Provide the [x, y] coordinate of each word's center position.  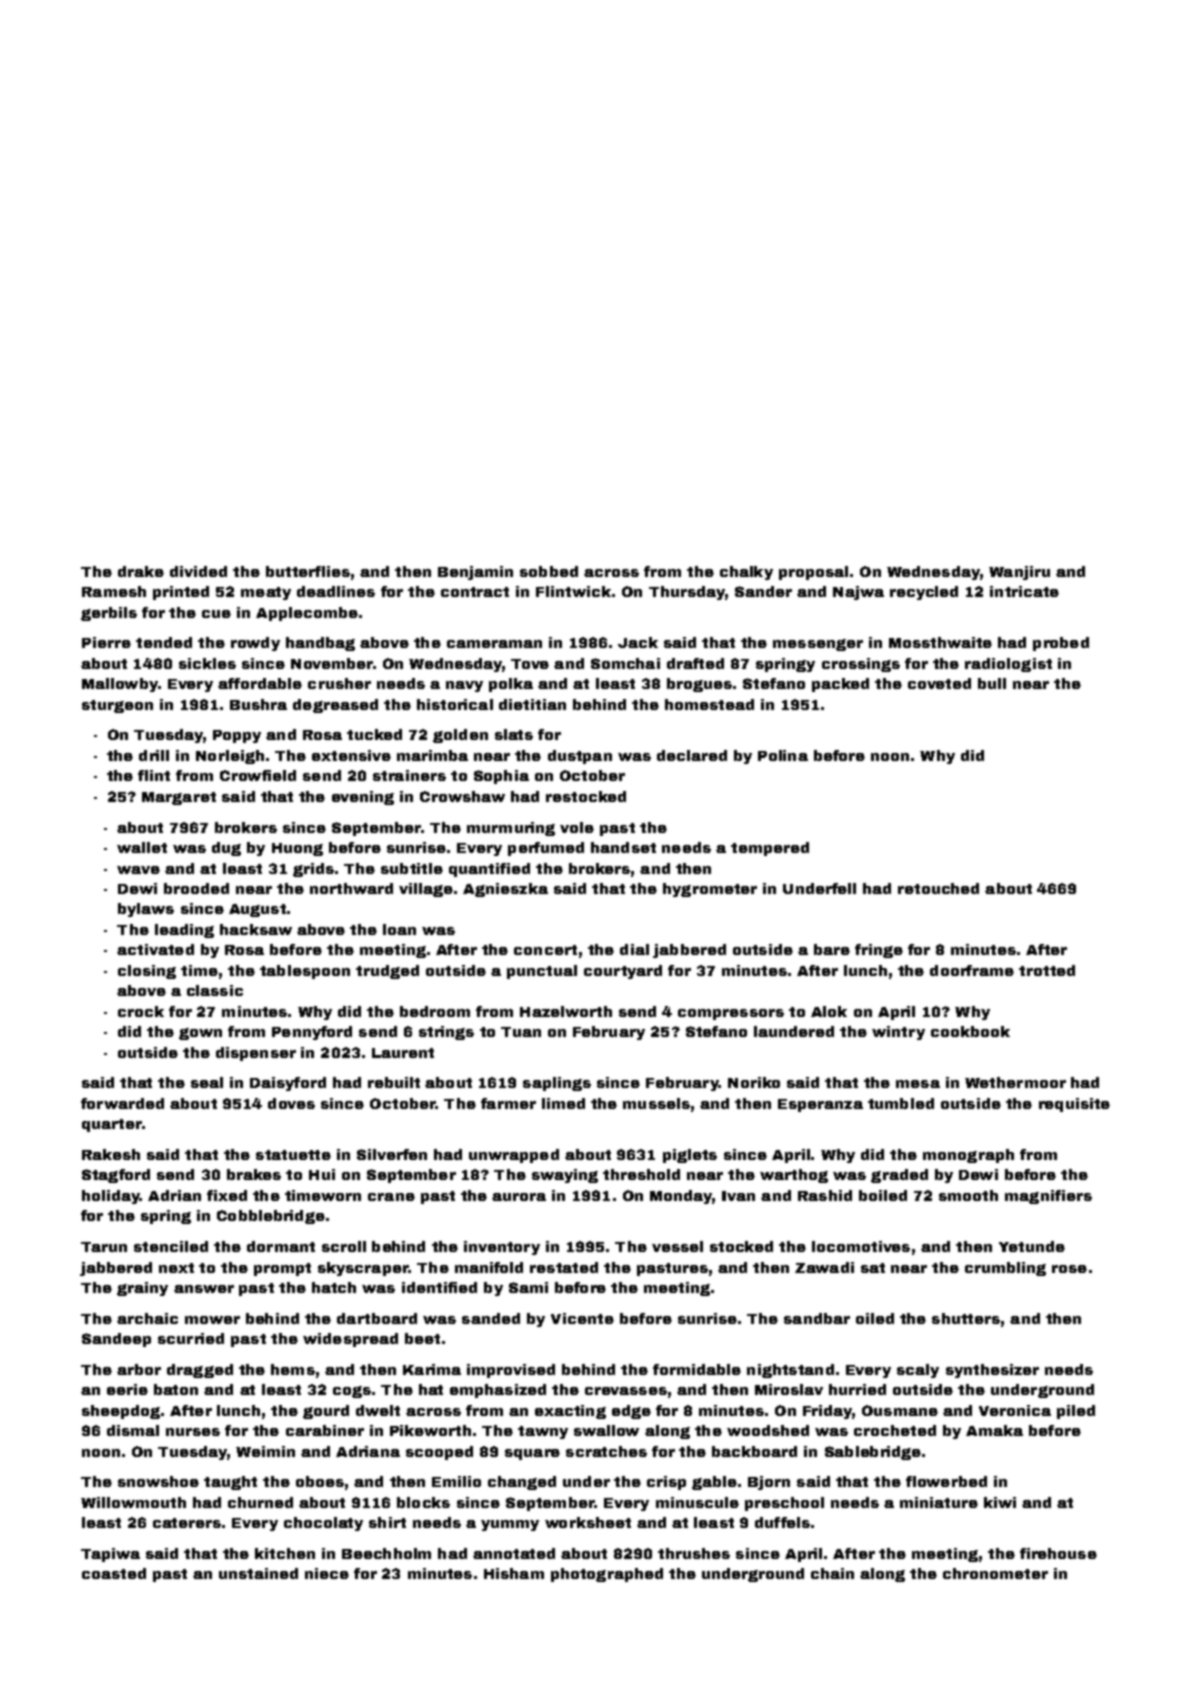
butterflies [308, 571]
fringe [879, 951]
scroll [344, 1246]
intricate [1024, 591]
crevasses [626, 1391]
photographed [607, 1575]
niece [327, 1573]
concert [545, 950]
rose [1069, 1269]
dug [226, 849]
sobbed [549, 571]
